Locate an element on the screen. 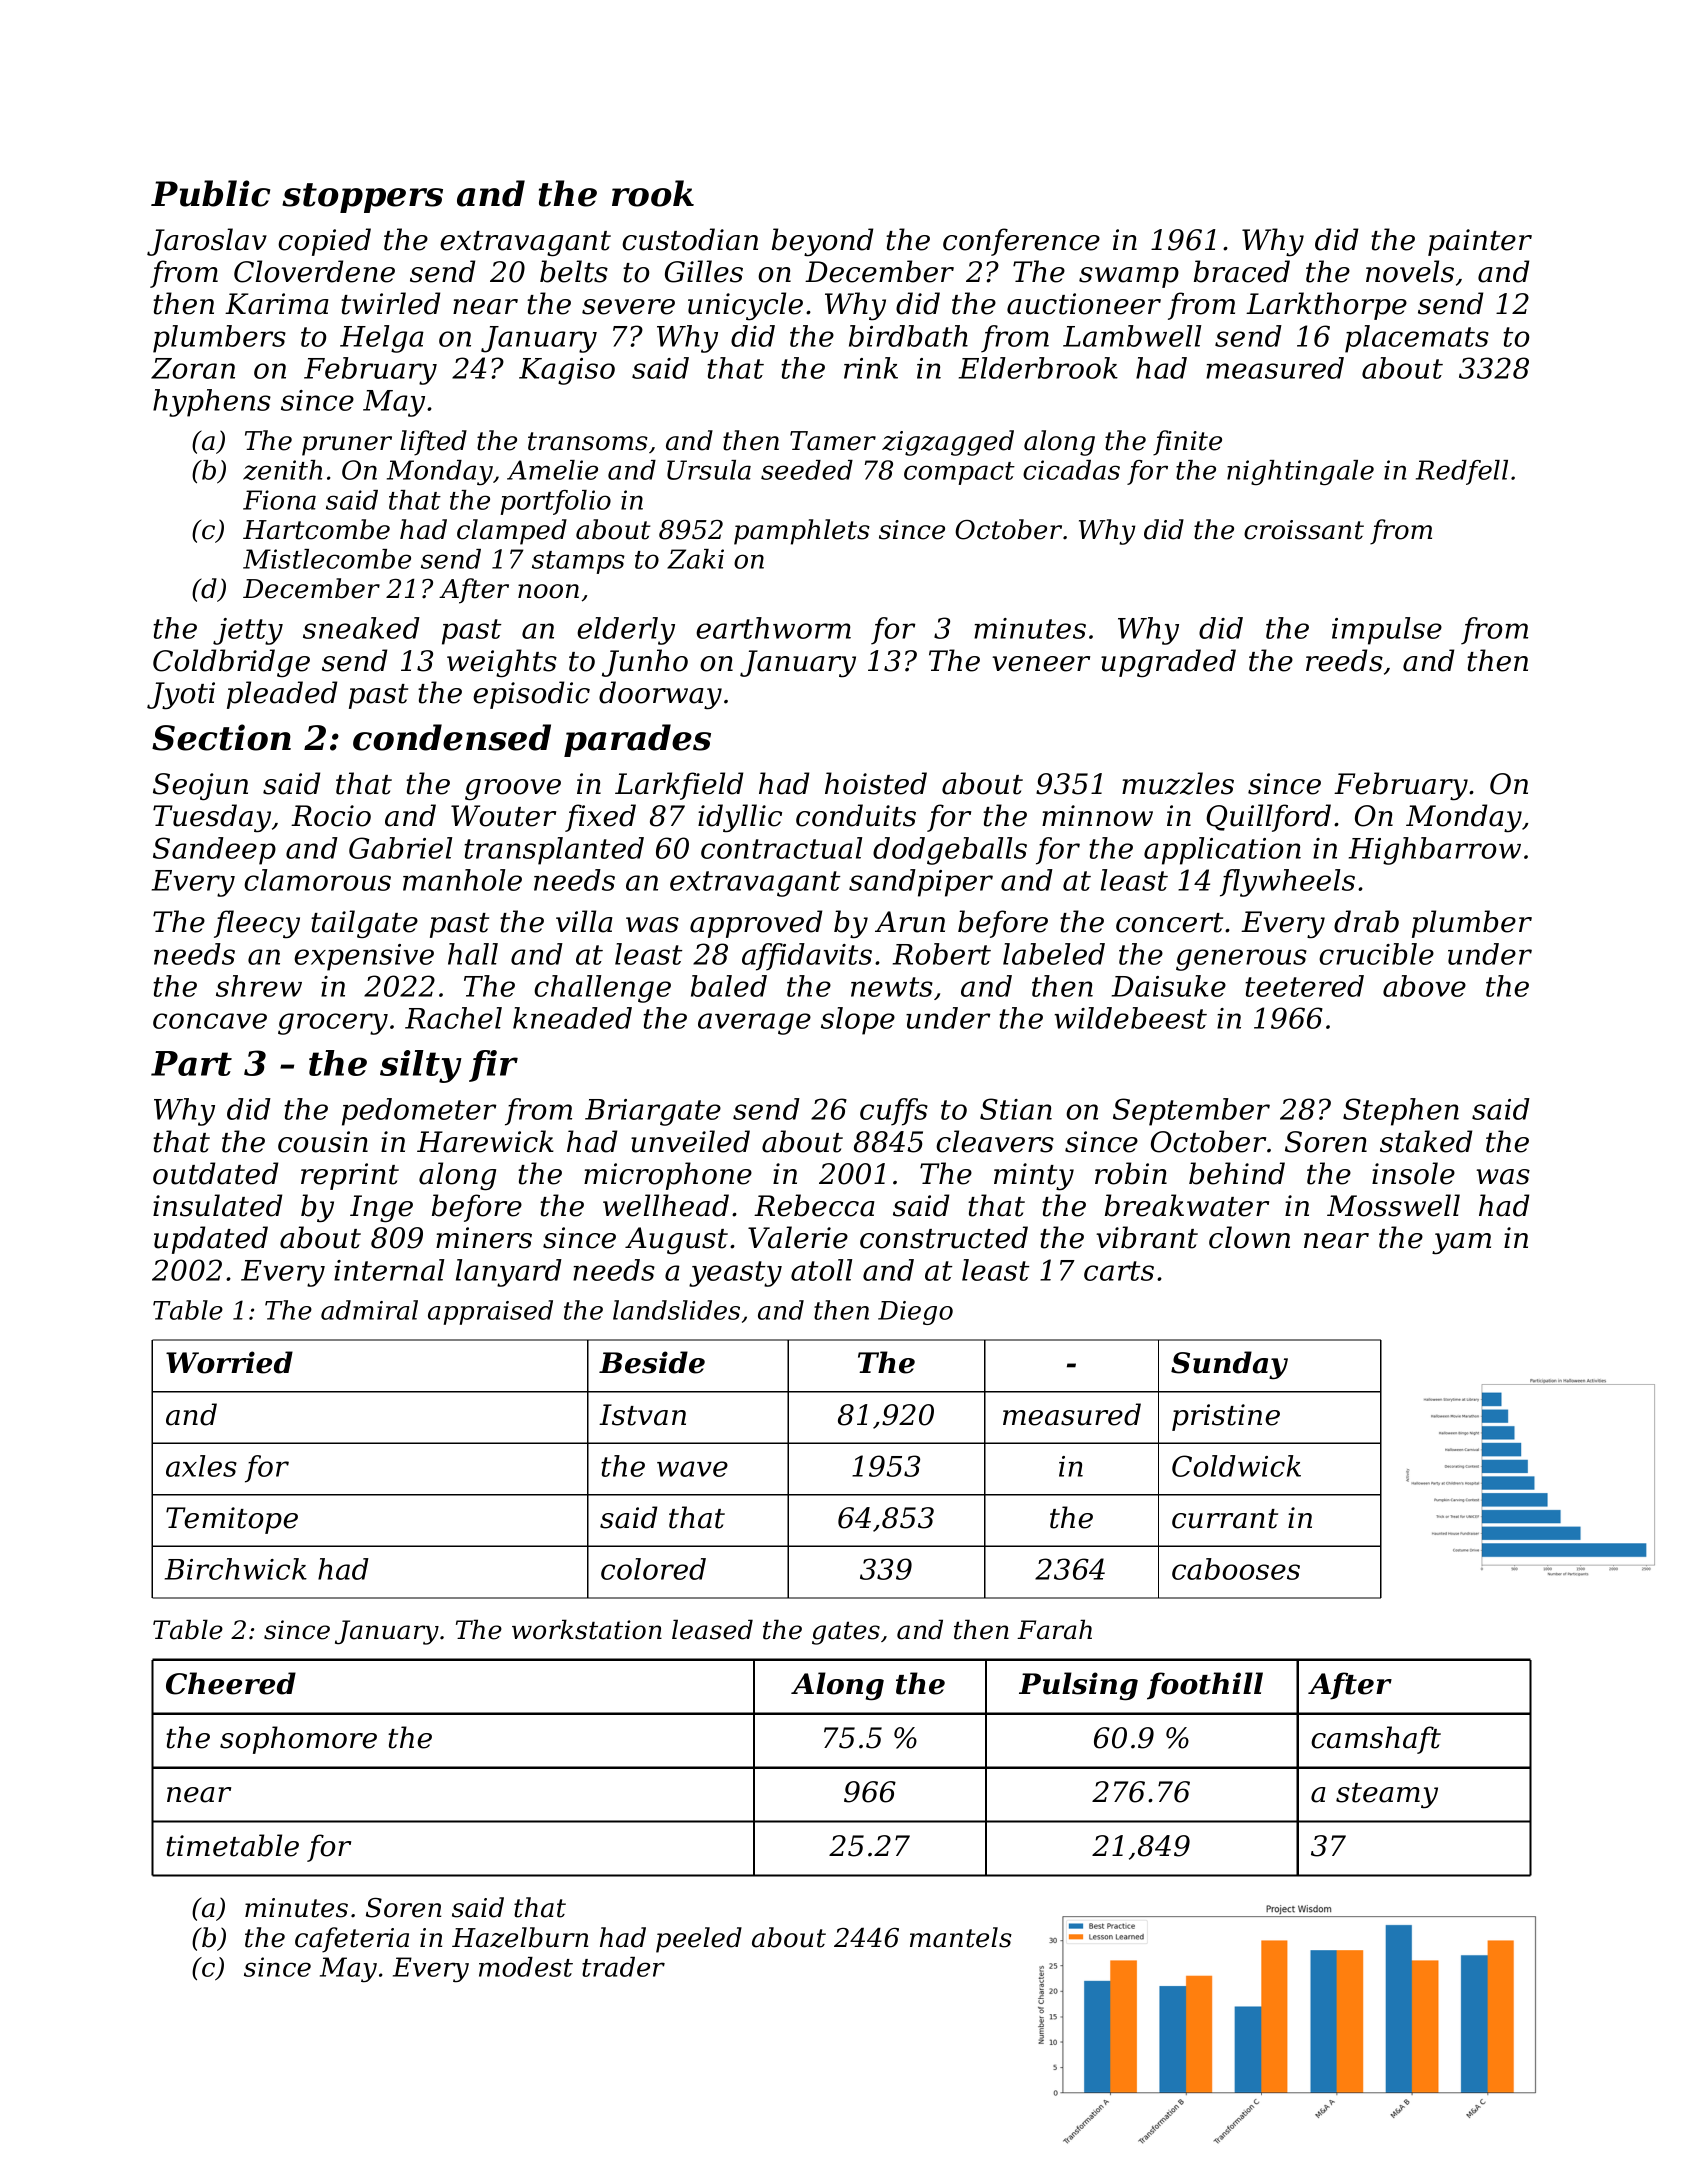 This screenshot has width=1683, height=2178. camshaft is located at coordinates (1376, 1740).
